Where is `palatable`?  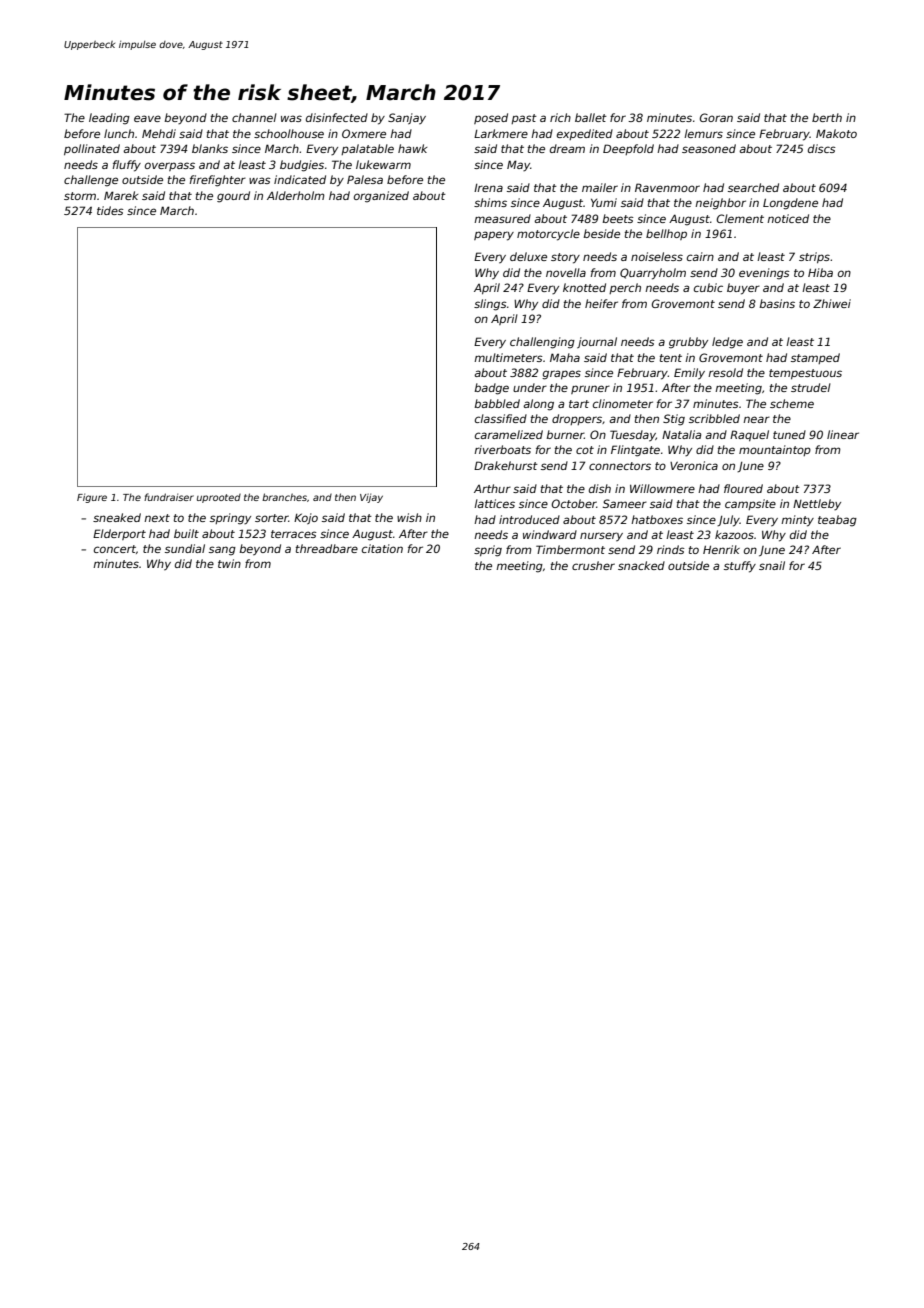
palatable is located at coordinates (367, 149).
